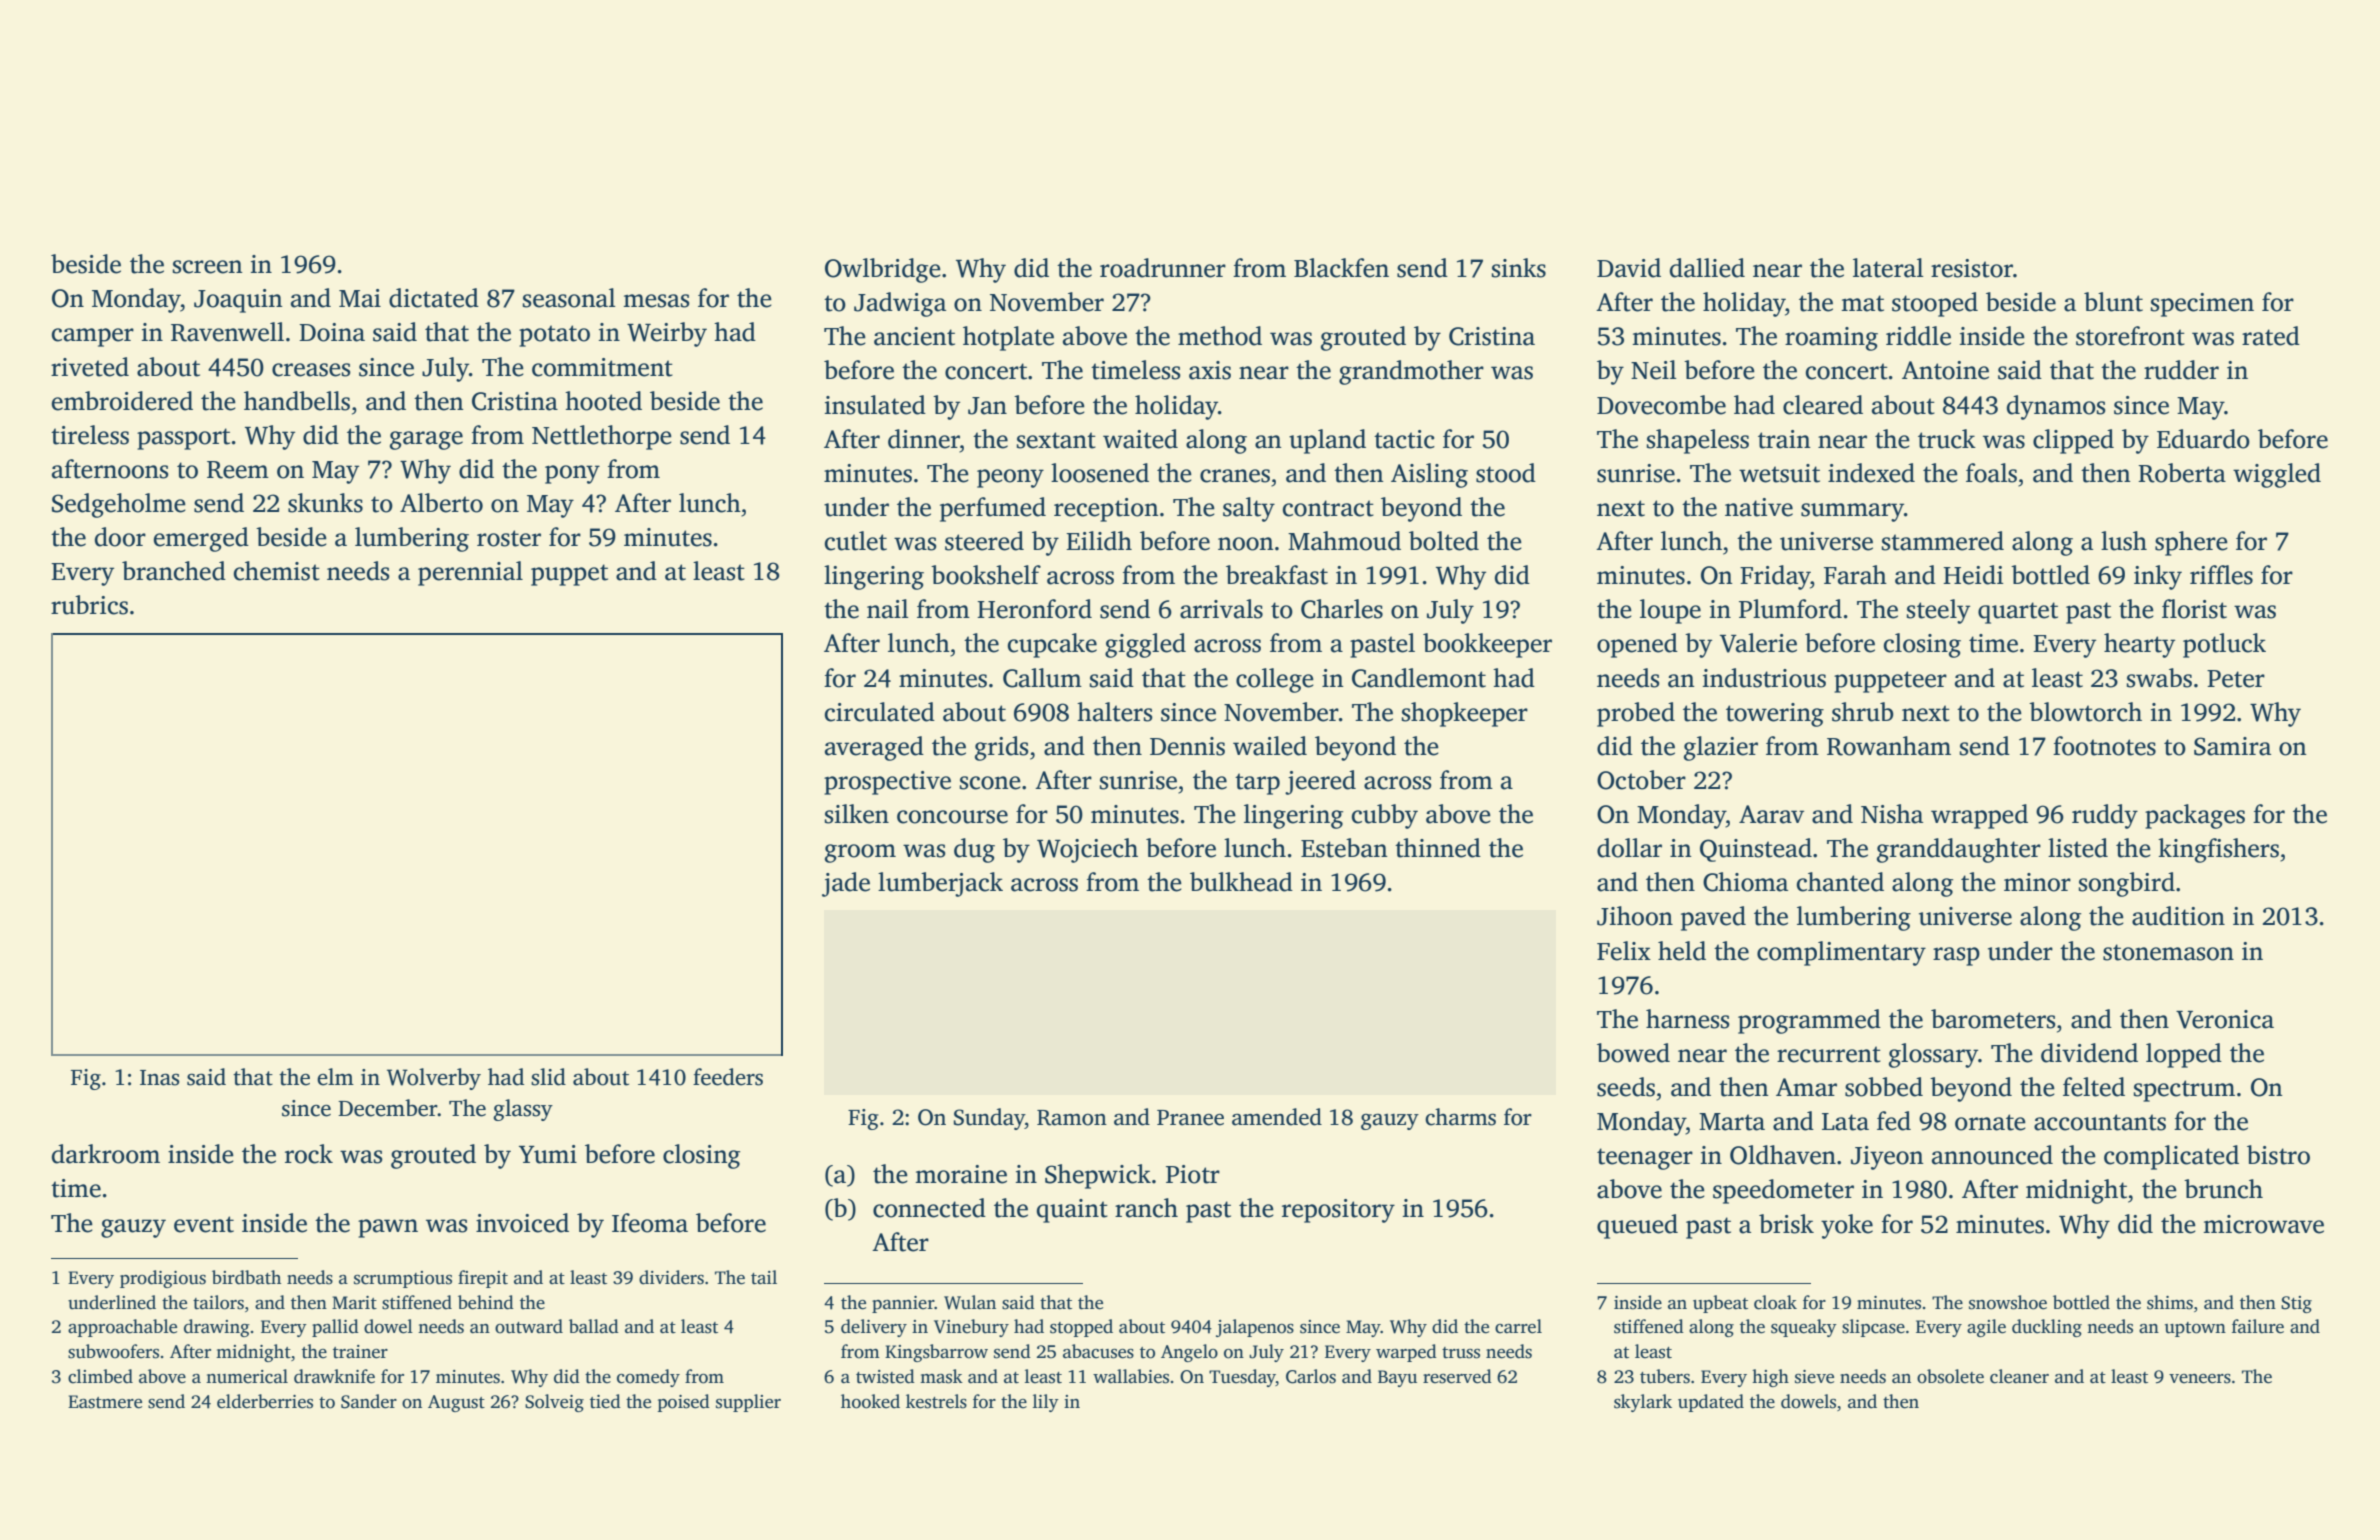 The height and width of the page is (1540, 2380). I want to click on groom, so click(860, 853).
